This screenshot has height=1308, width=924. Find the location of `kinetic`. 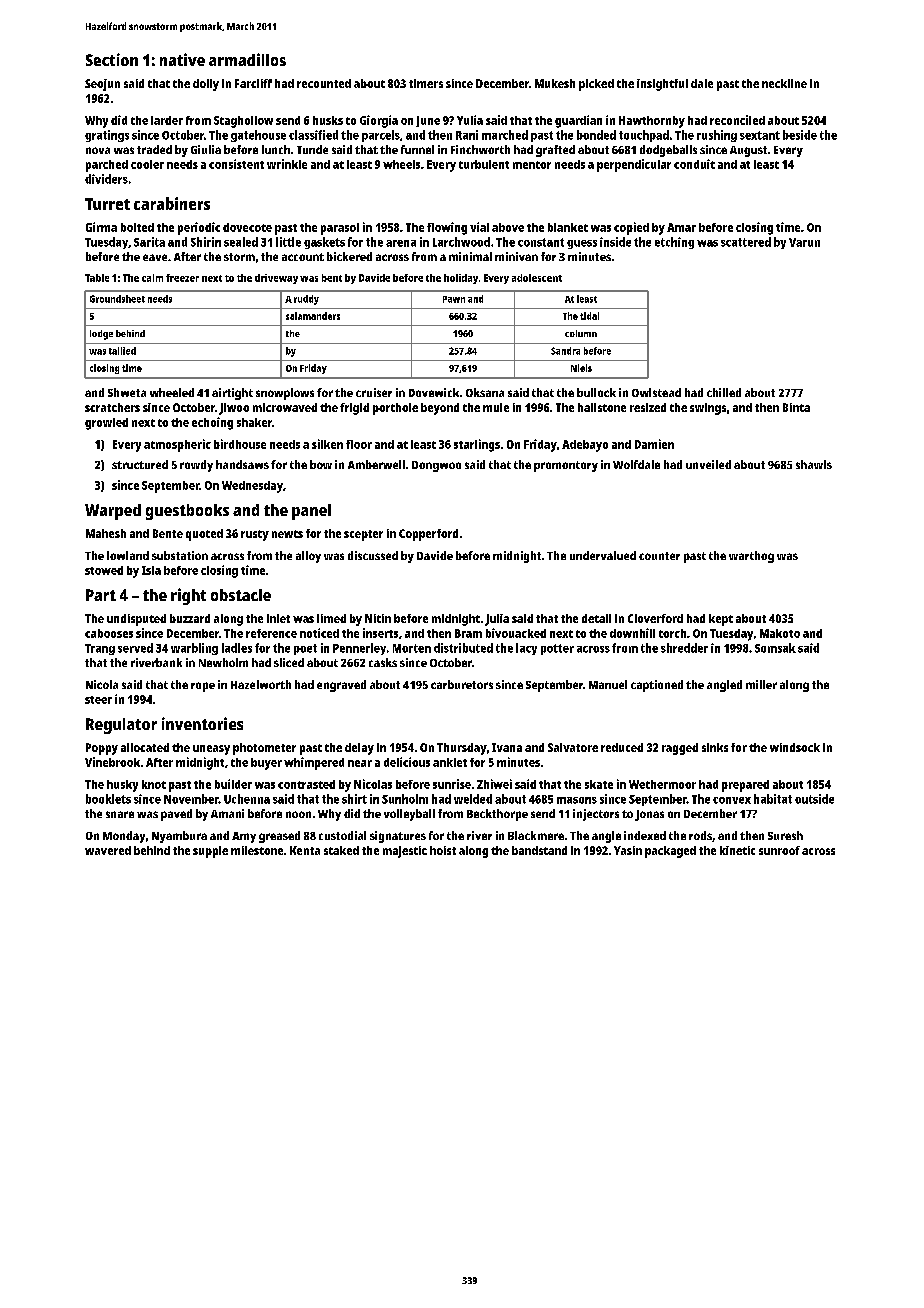

kinetic is located at coordinates (737, 850).
